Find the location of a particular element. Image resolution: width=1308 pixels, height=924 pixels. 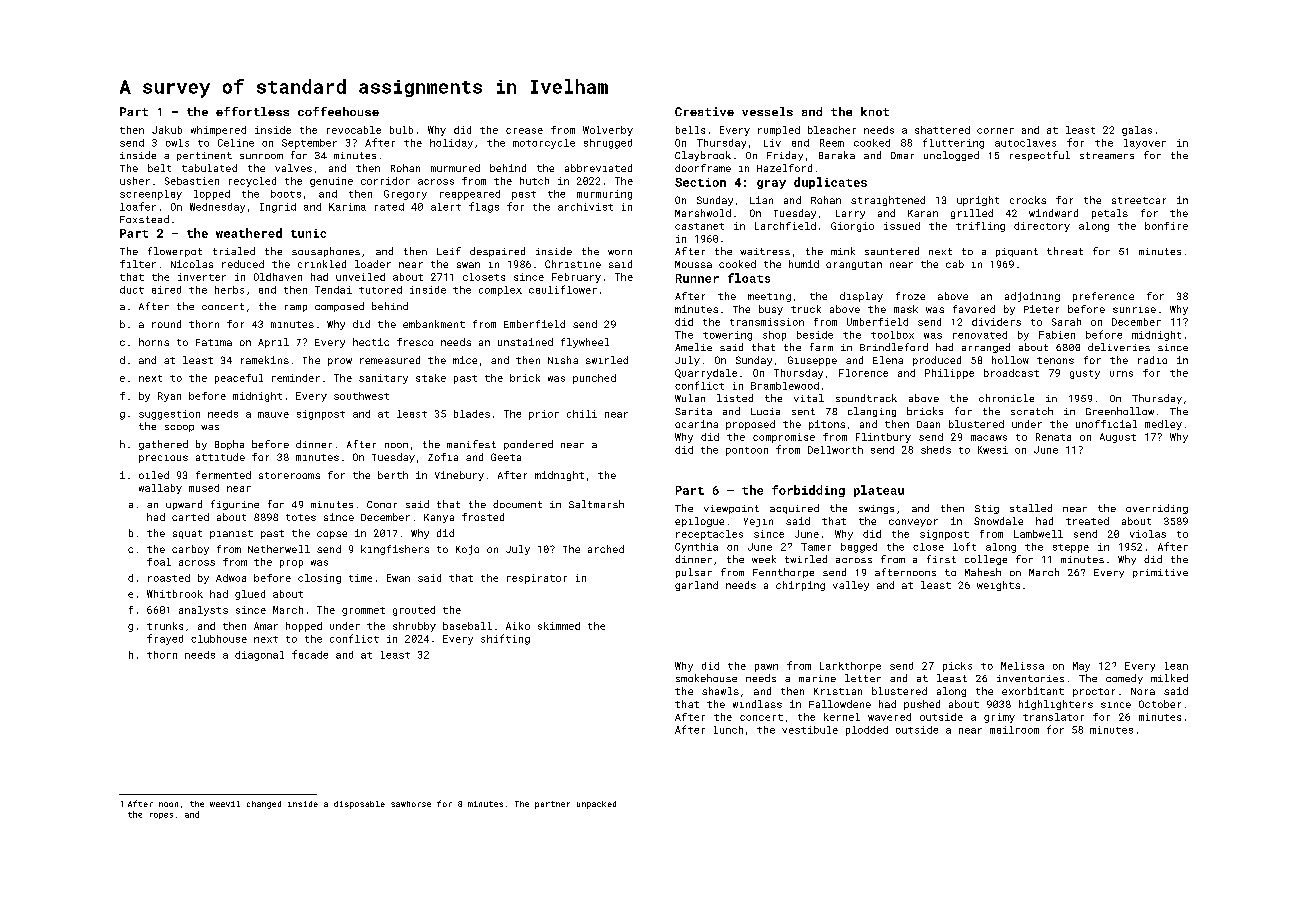

precious is located at coordinates (163, 459).
